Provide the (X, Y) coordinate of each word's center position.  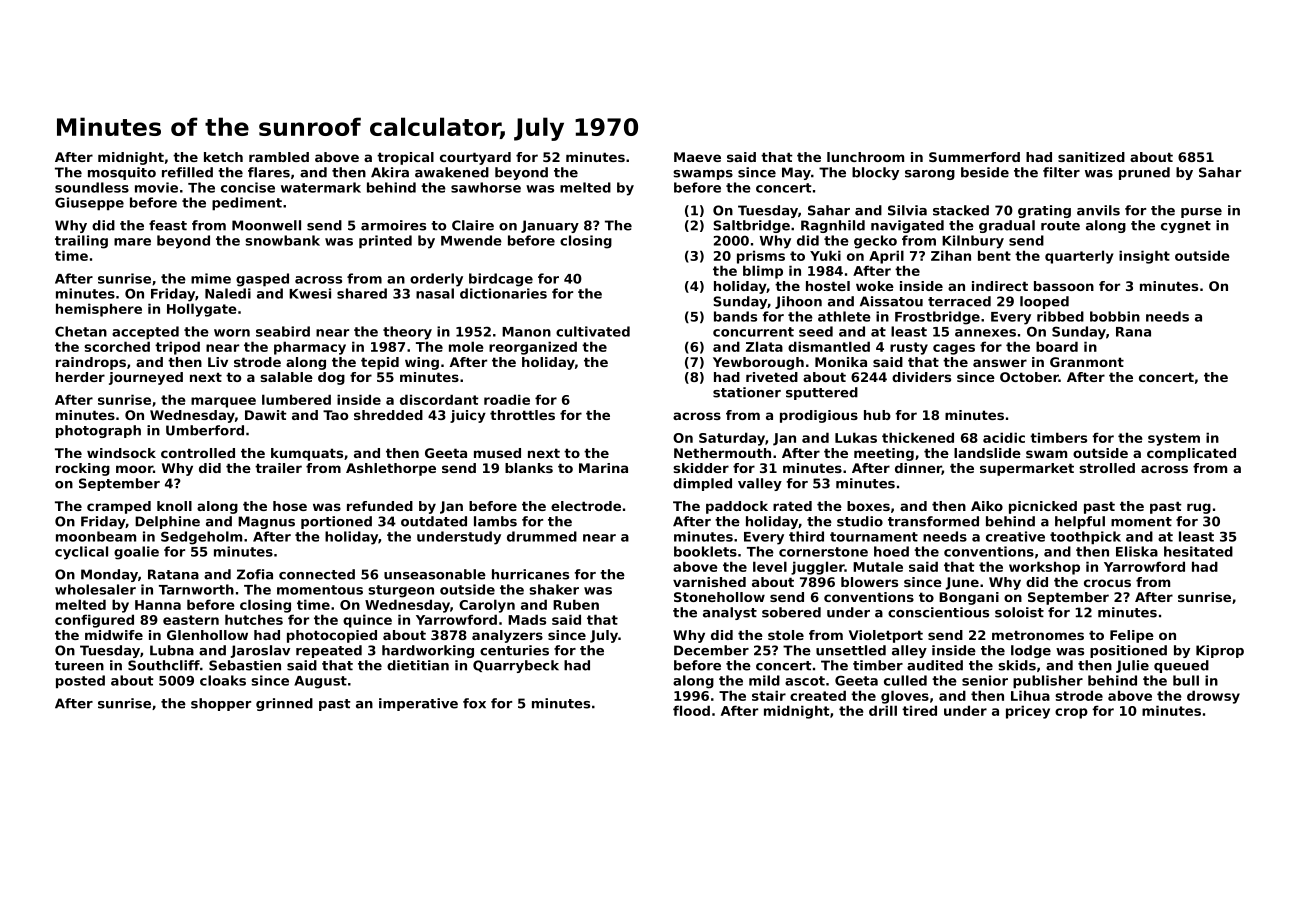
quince (367, 621)
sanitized (1091, 157)
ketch (223, 157)
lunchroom (865, 157)
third (806, 536)
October (1029, 377)
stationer (747, 392)
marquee (223, 402)
